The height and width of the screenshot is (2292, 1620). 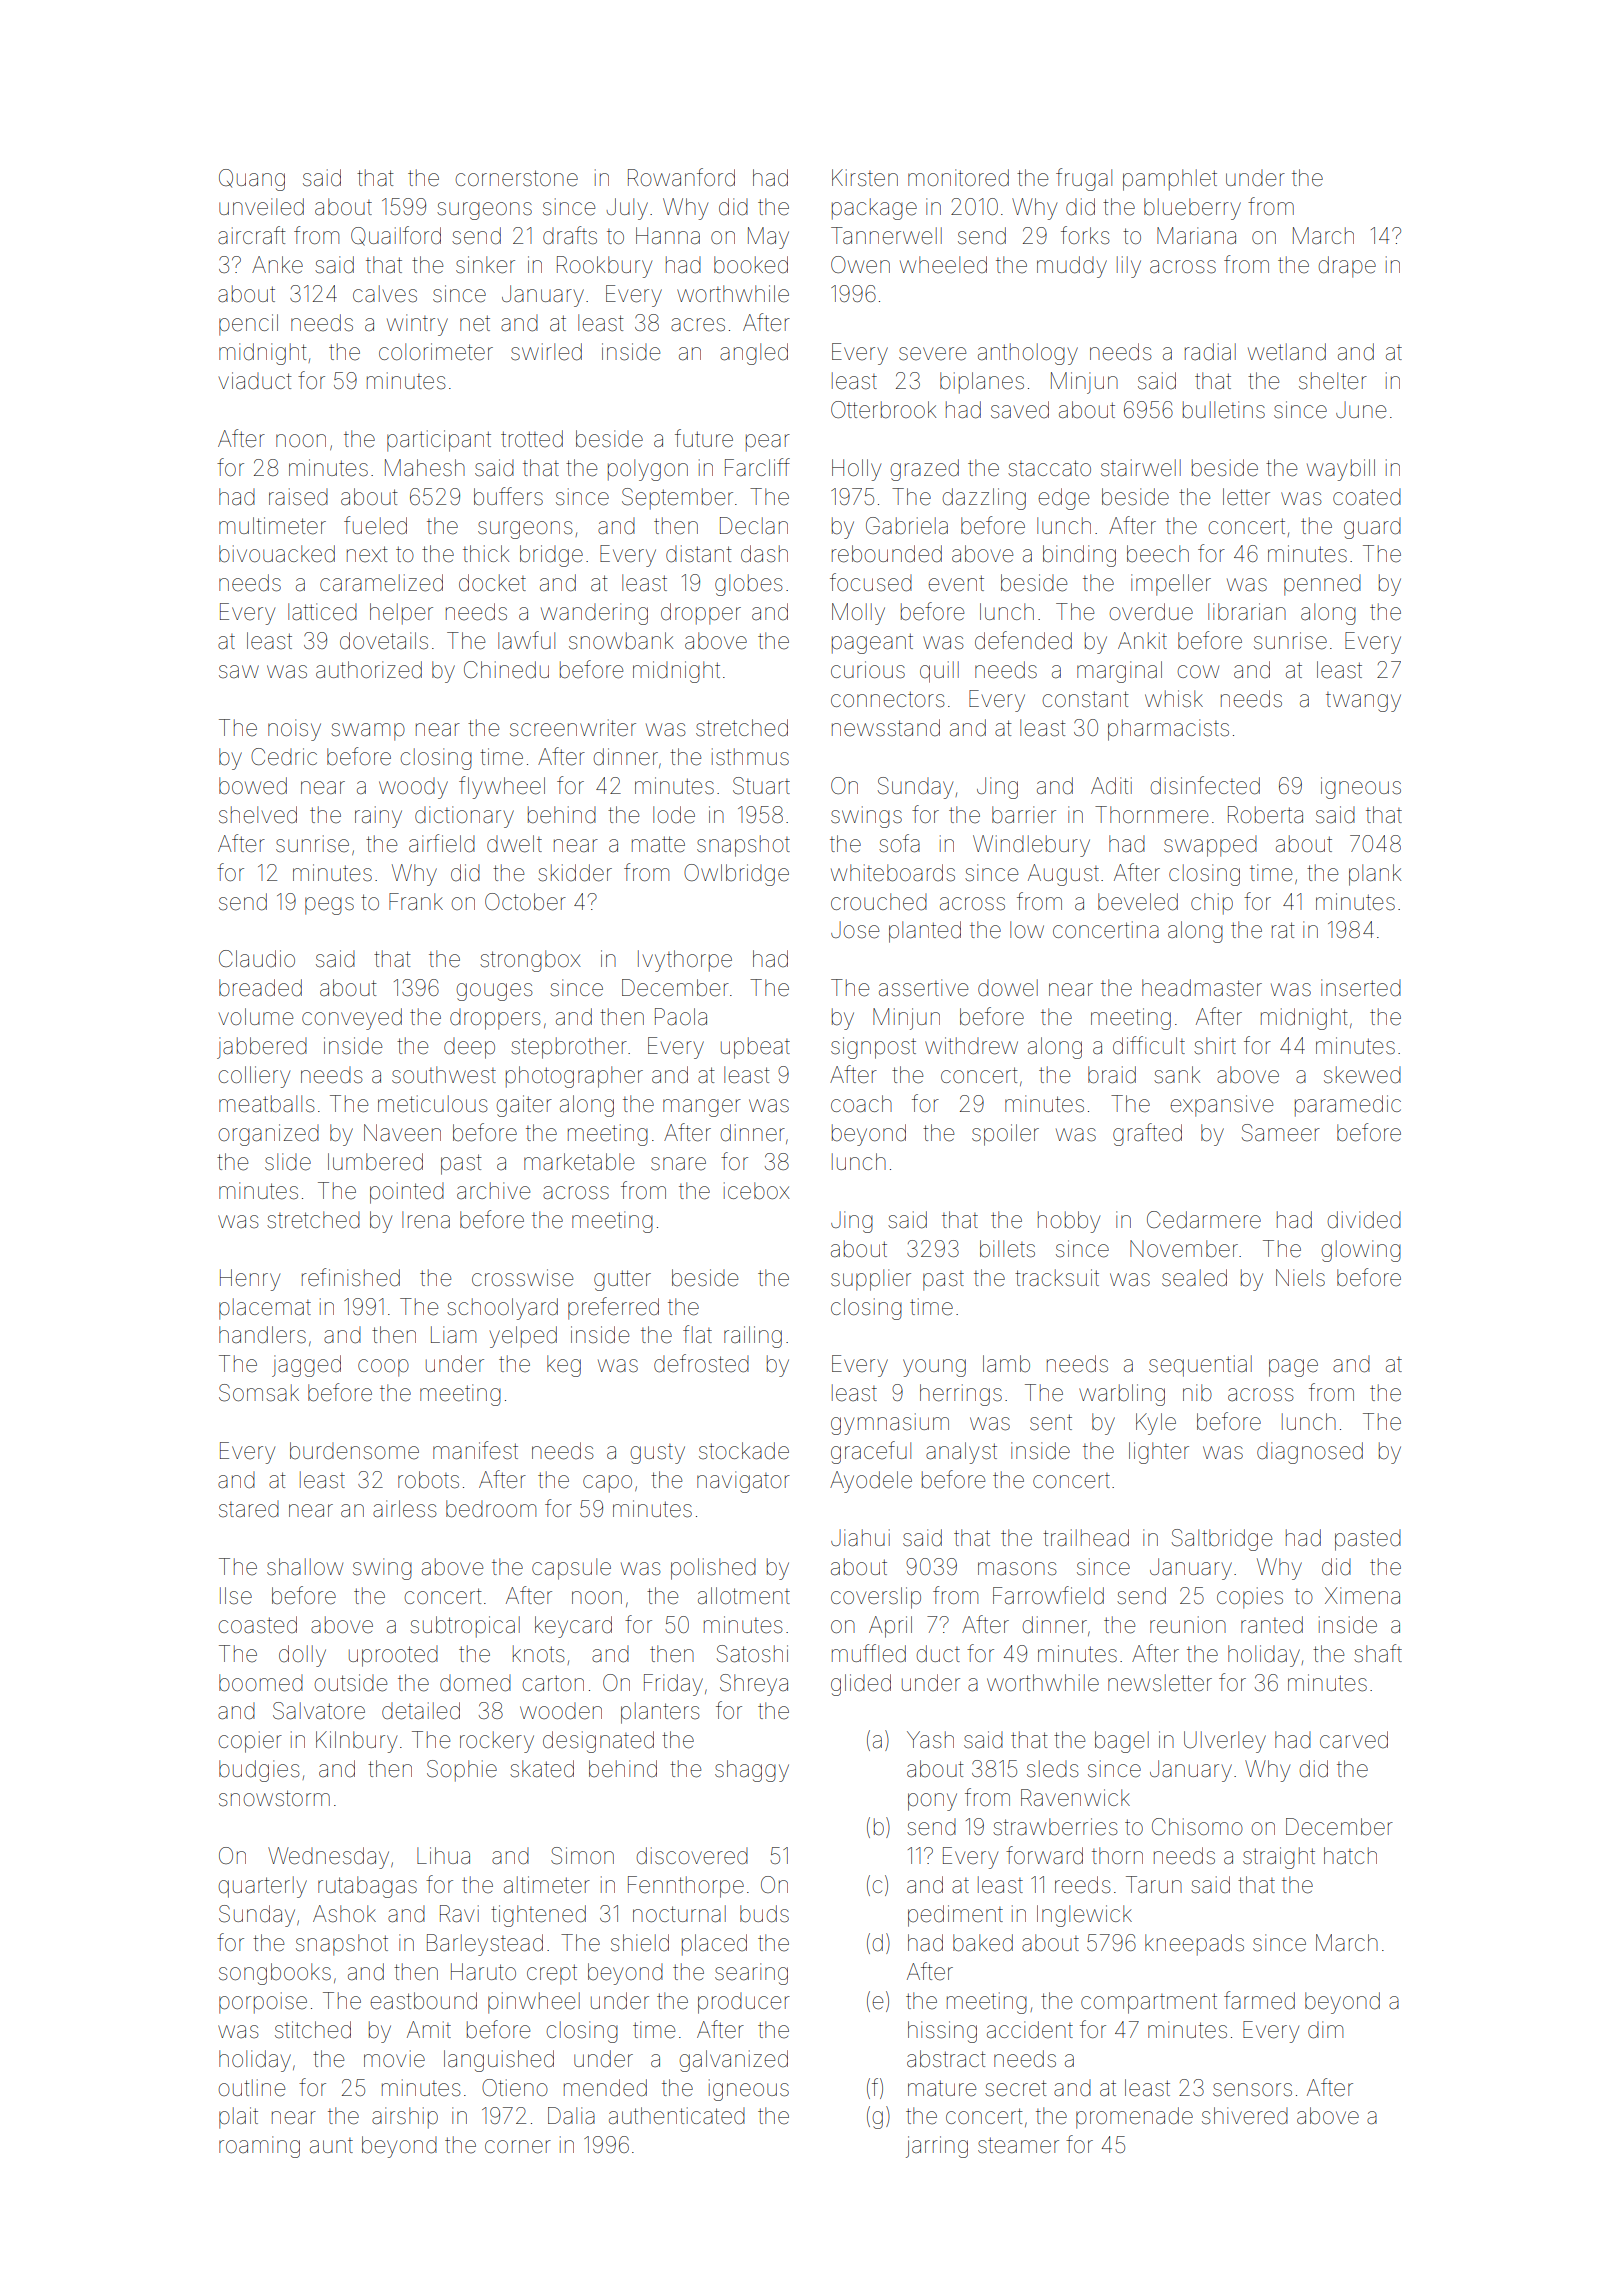 What do you see at coordinates (956, 583) in the screenshot?
I see `event` at bounding box center [956, 583].
